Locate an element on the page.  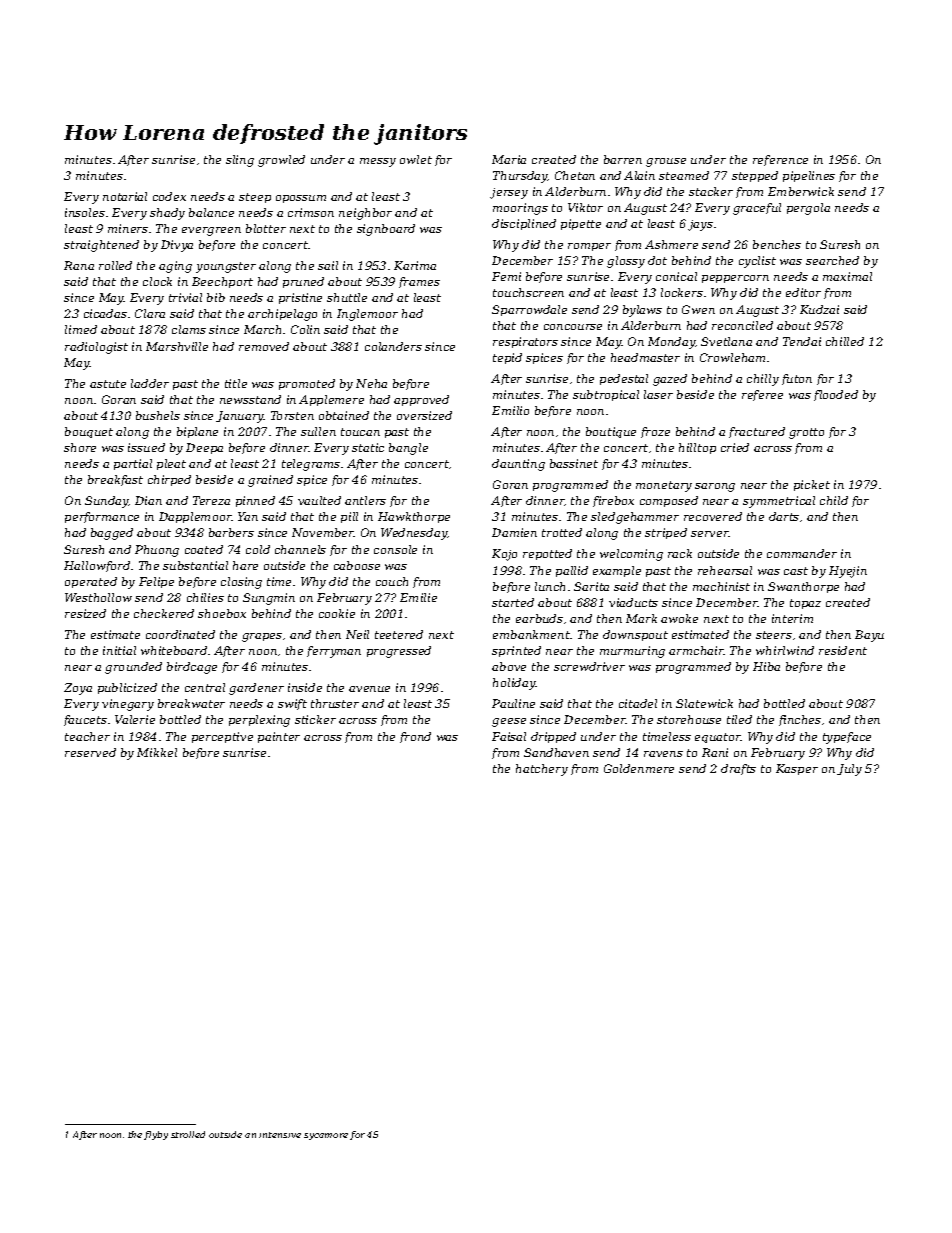
armchair is located at coordinates (696, 650).
